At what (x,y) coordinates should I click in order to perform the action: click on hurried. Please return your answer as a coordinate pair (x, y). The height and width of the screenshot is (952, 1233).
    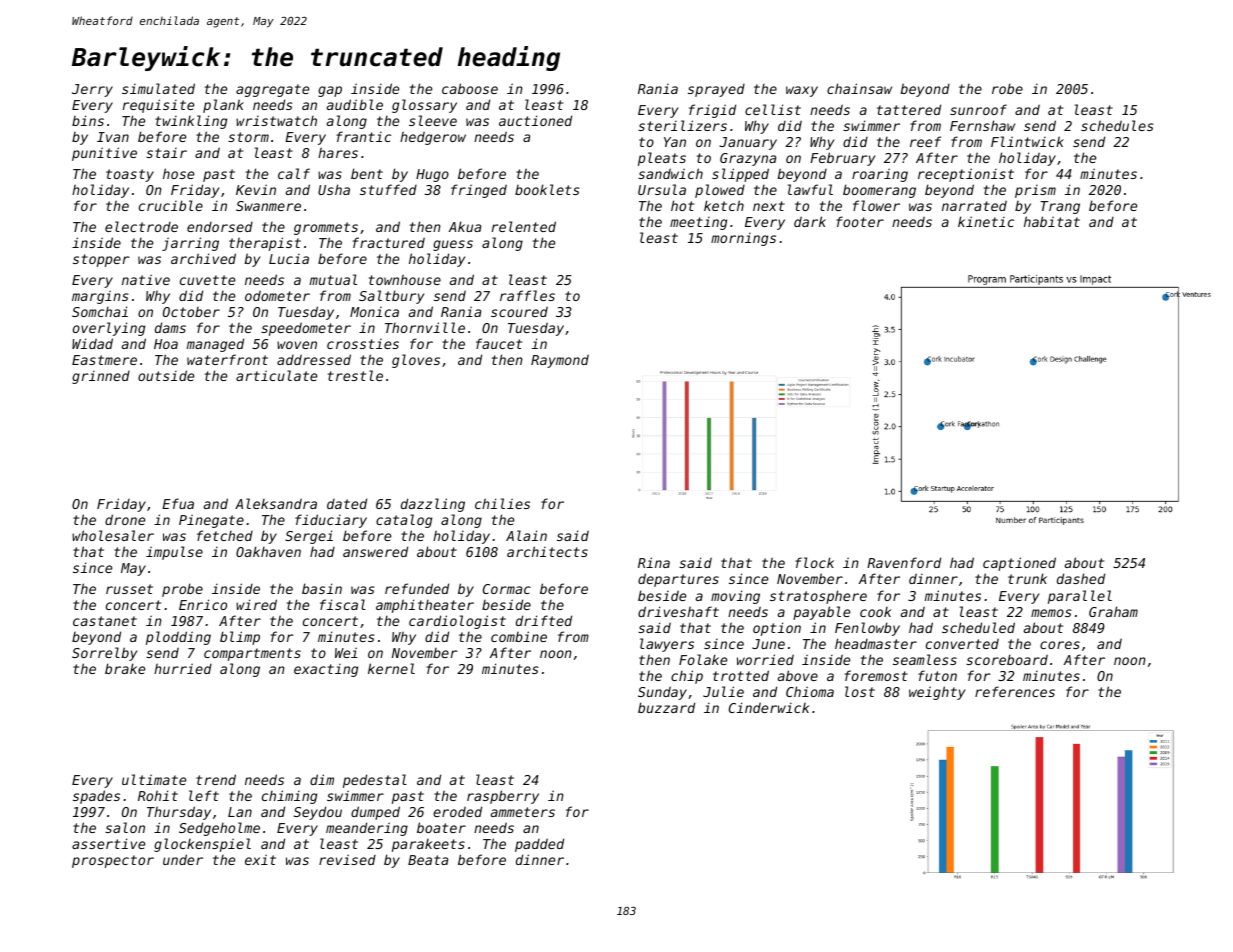
    Looking at the image, I should click on (183, 668).
